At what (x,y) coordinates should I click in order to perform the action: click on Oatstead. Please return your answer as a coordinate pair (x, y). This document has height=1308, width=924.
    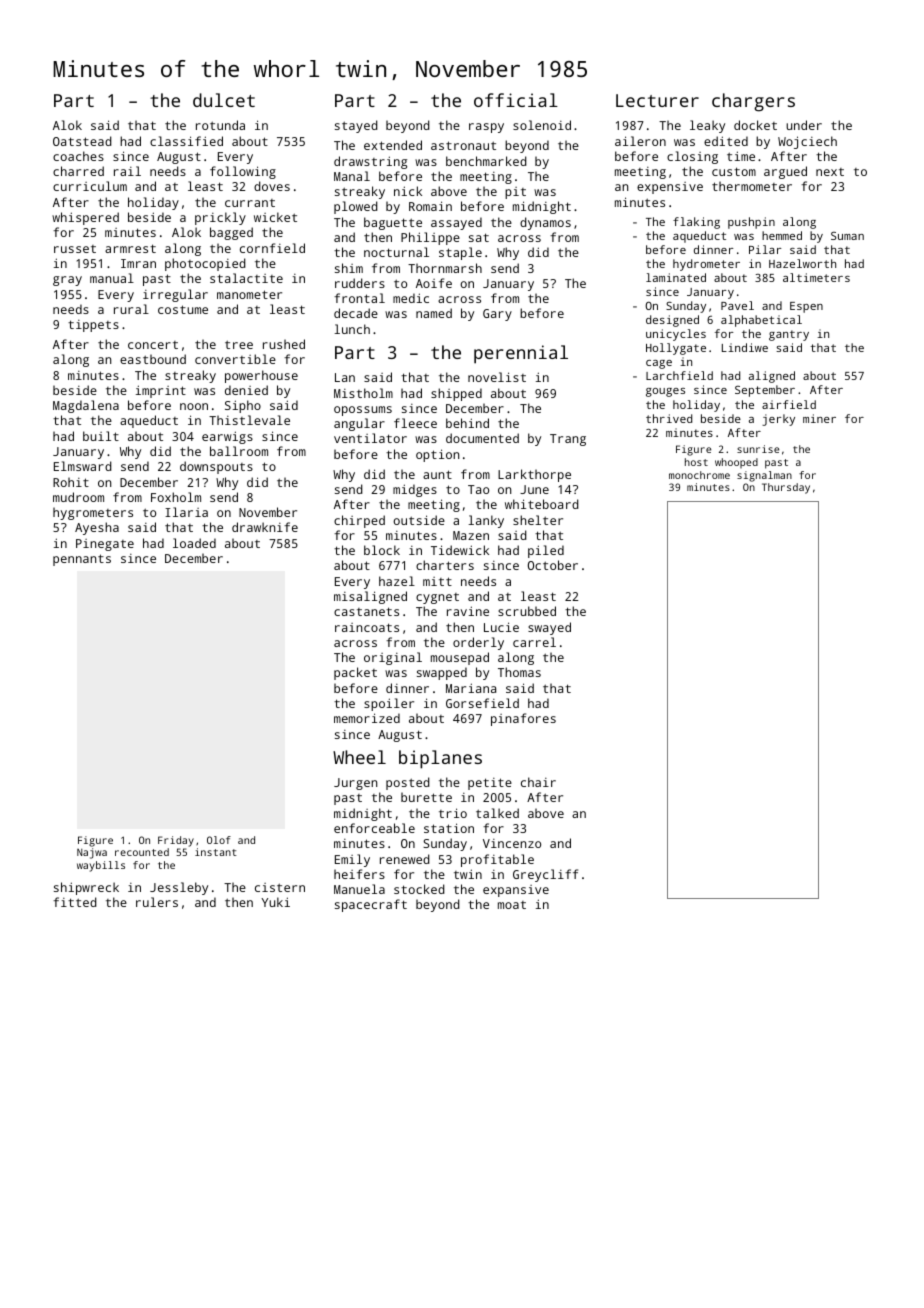
    Looking at the image, I should click on (82, 141).
